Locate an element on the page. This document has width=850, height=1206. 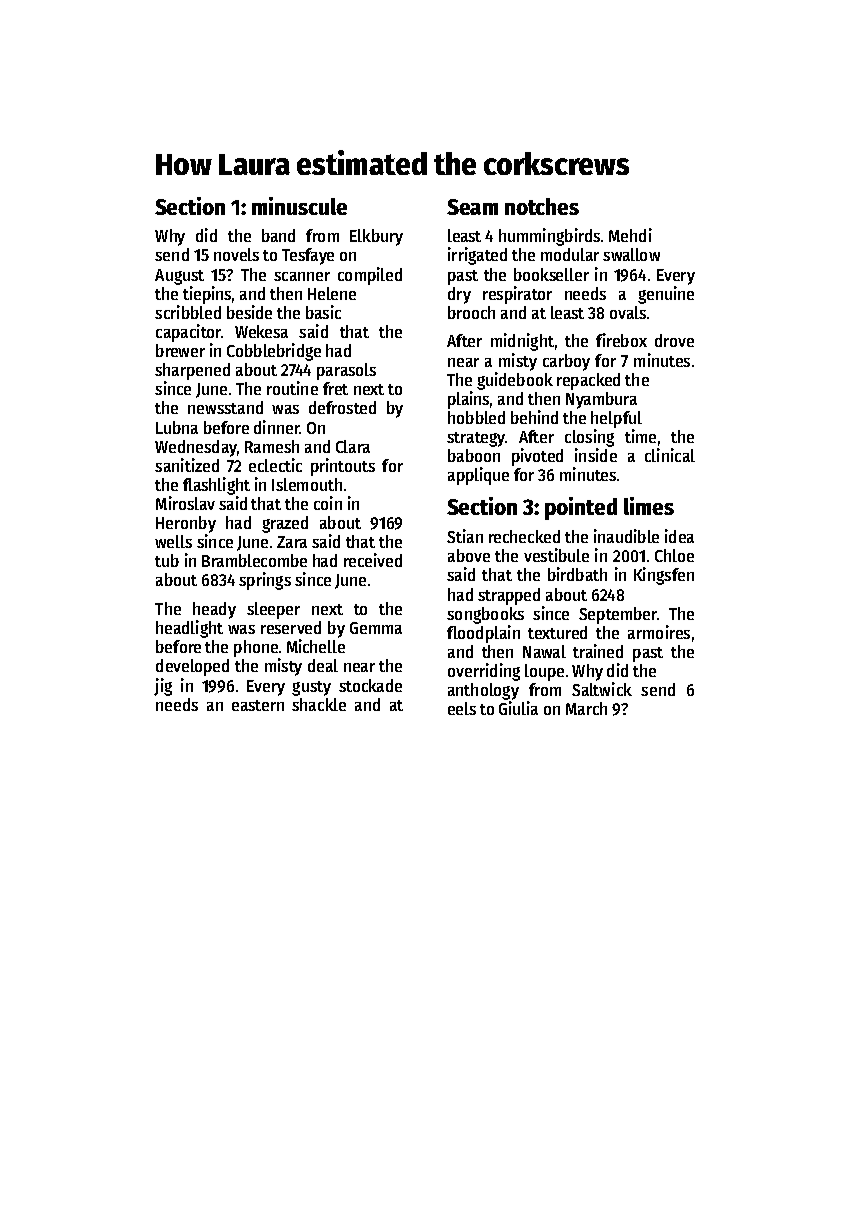
tub is located at coordinates (167, 560).
